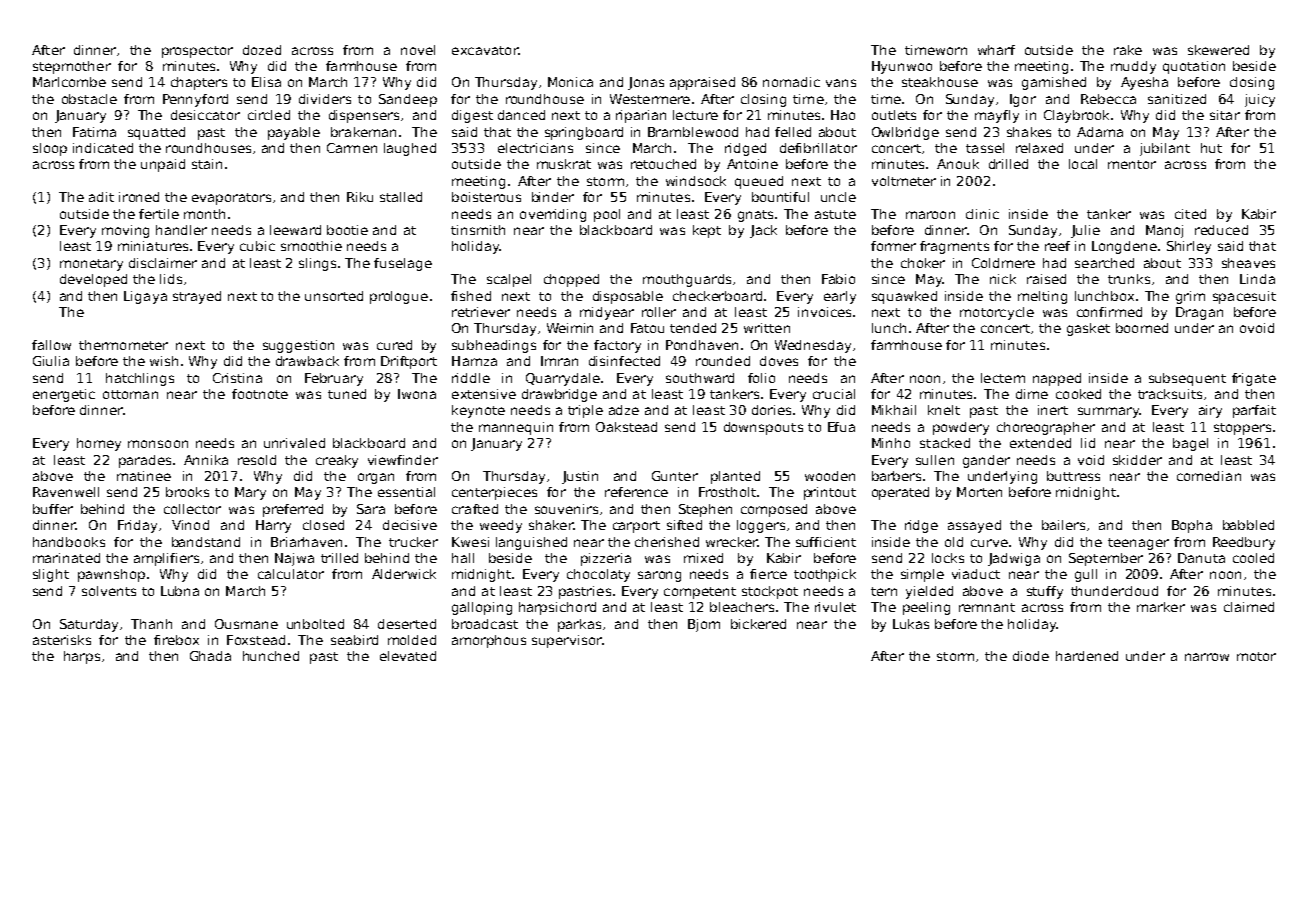 The image size is (1308, 924). Describe the element at coordinates (979, 492) in the screenshot. I see `Morten` at that location.
